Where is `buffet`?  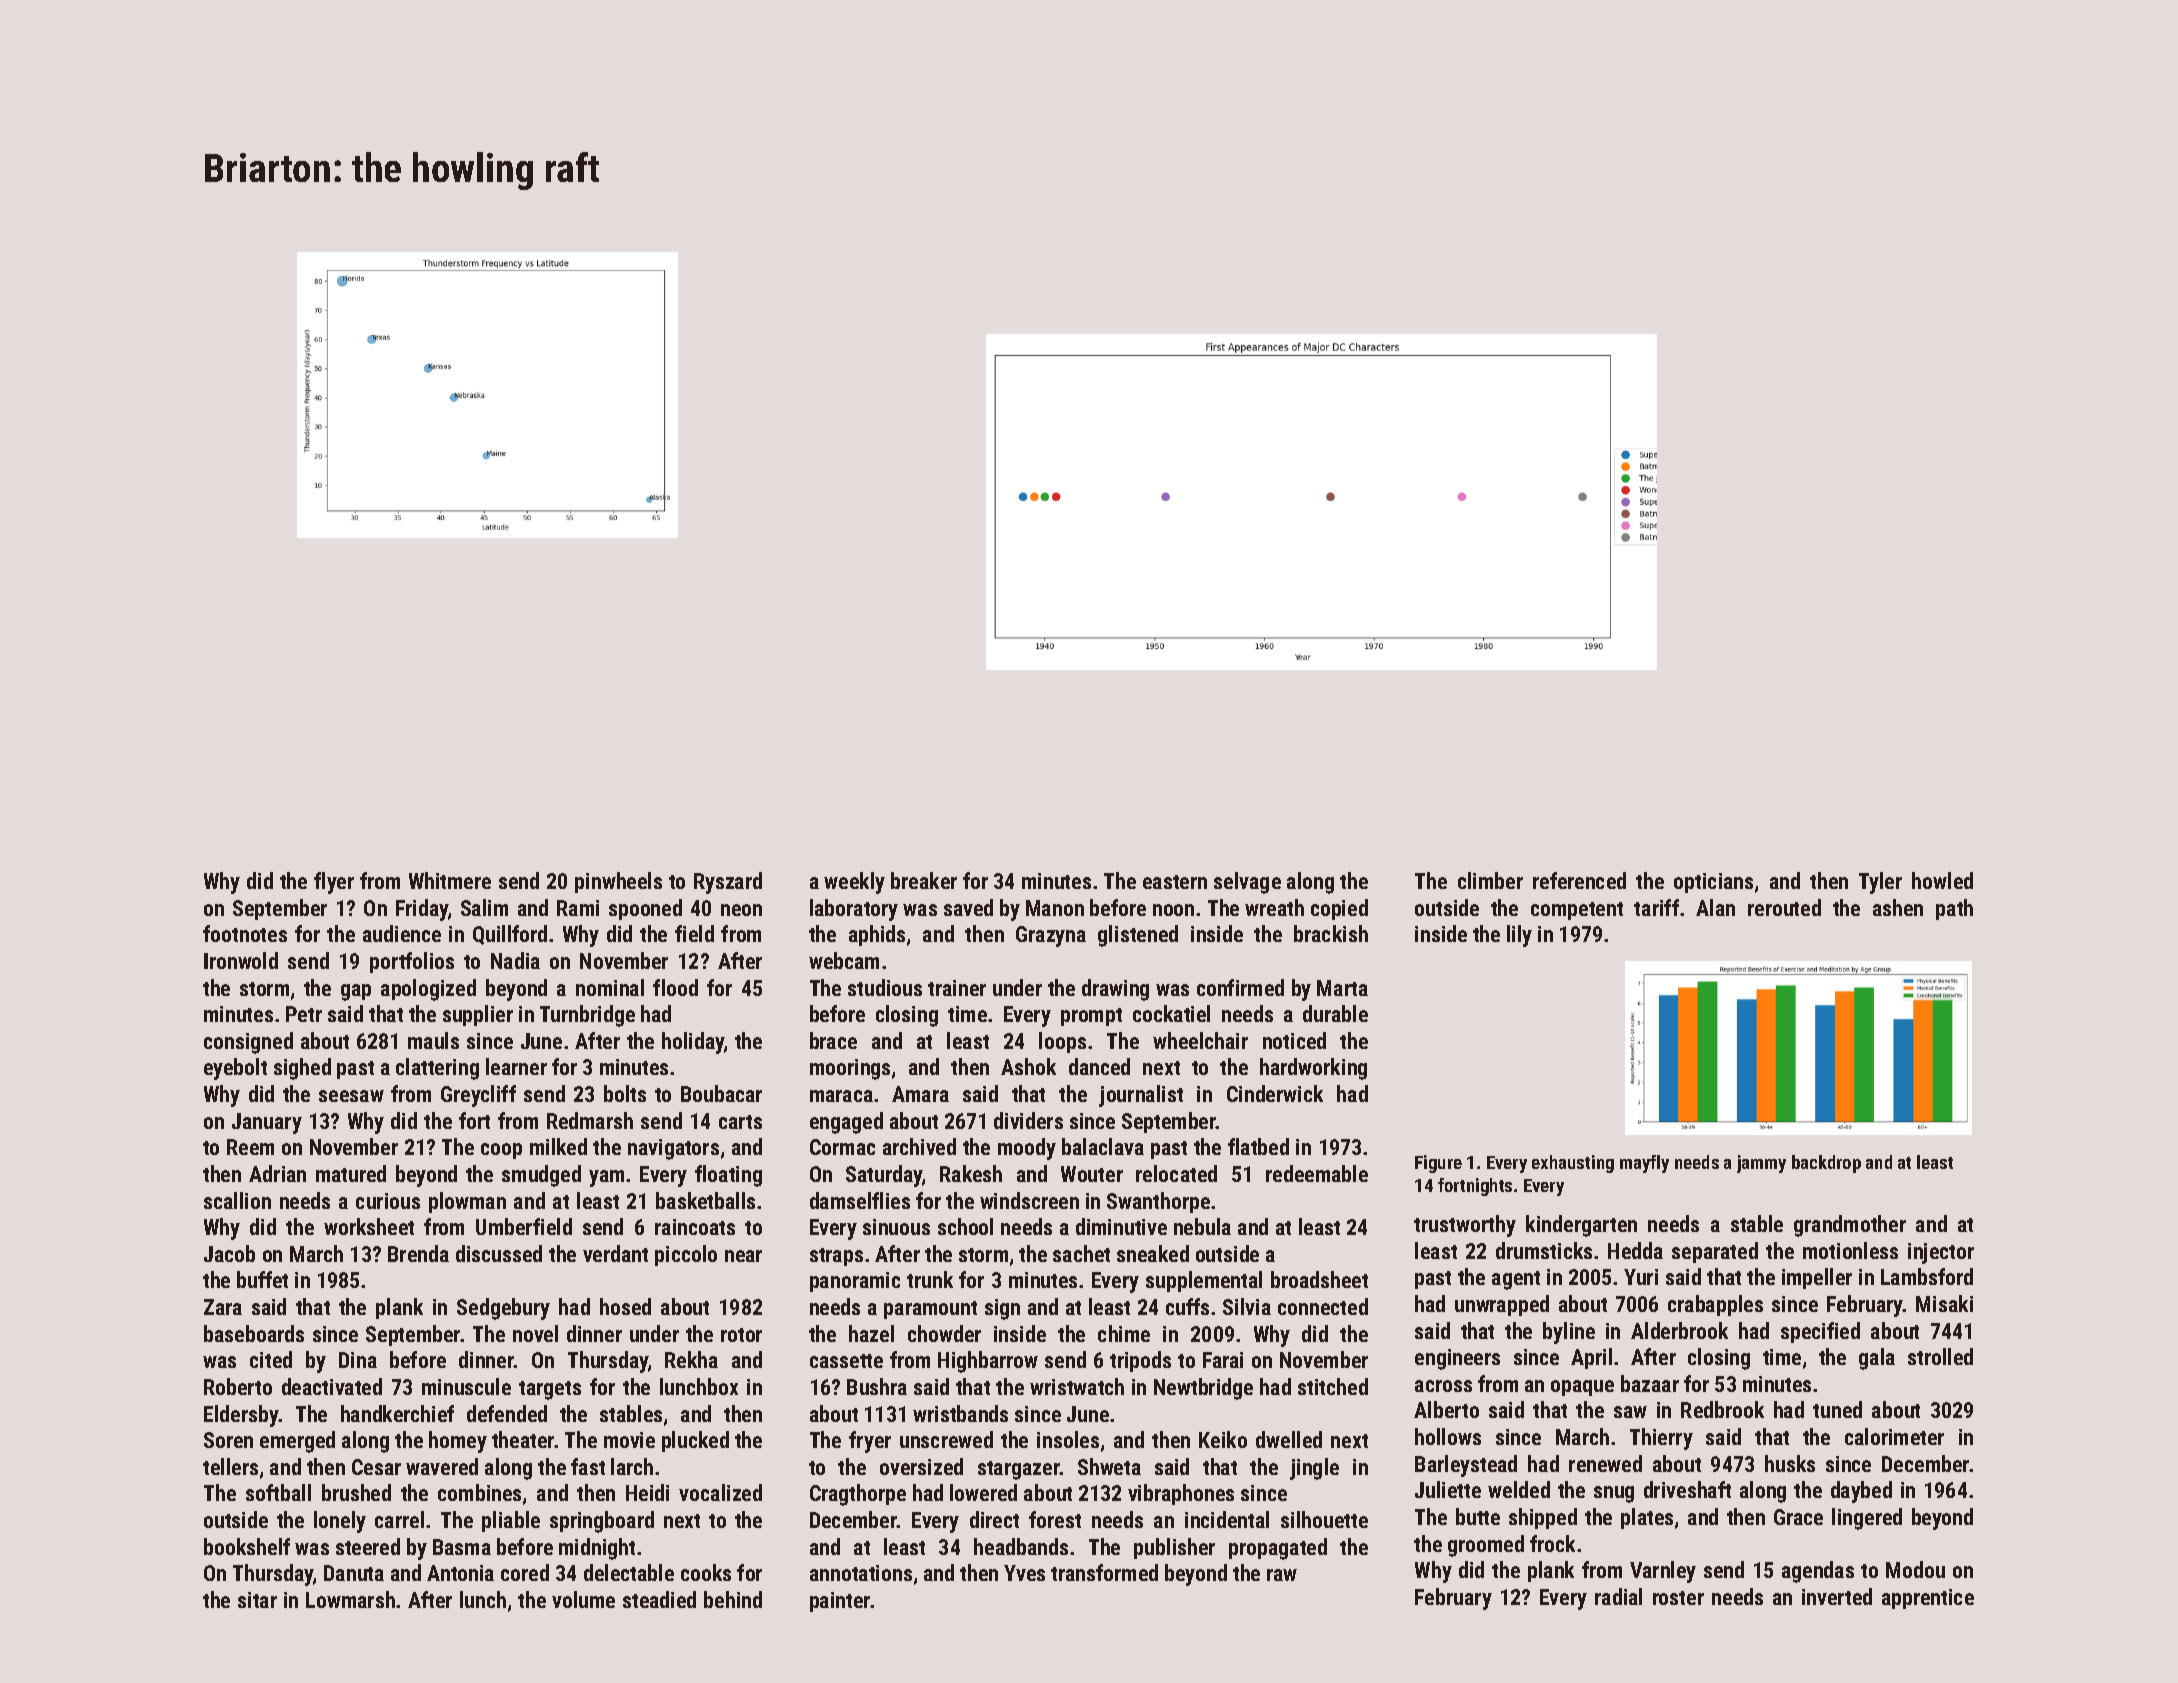
buffet is located at coordinates (262, 1279).
